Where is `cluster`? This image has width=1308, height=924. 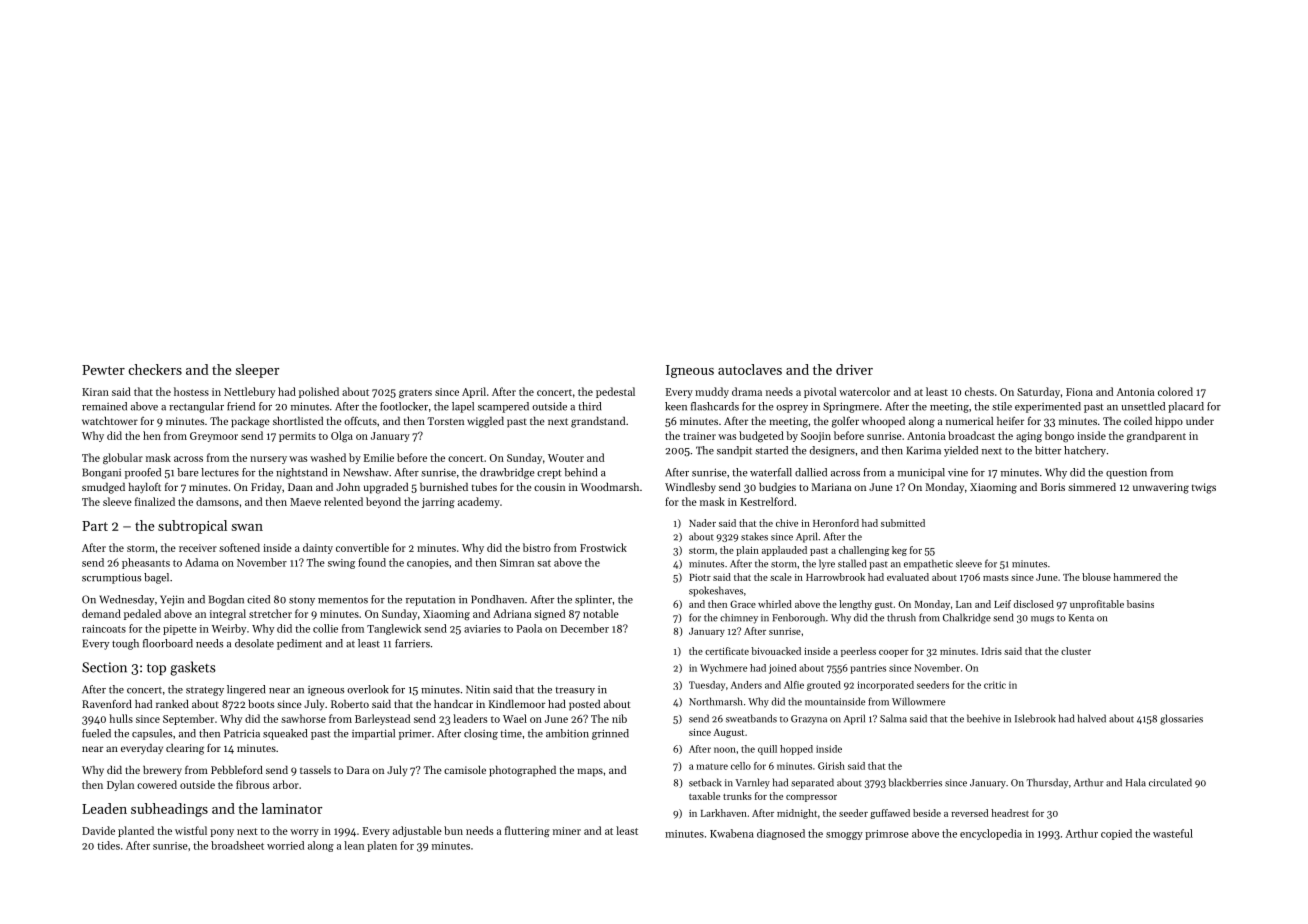
cluster is located at coordinates (1076, 651).
